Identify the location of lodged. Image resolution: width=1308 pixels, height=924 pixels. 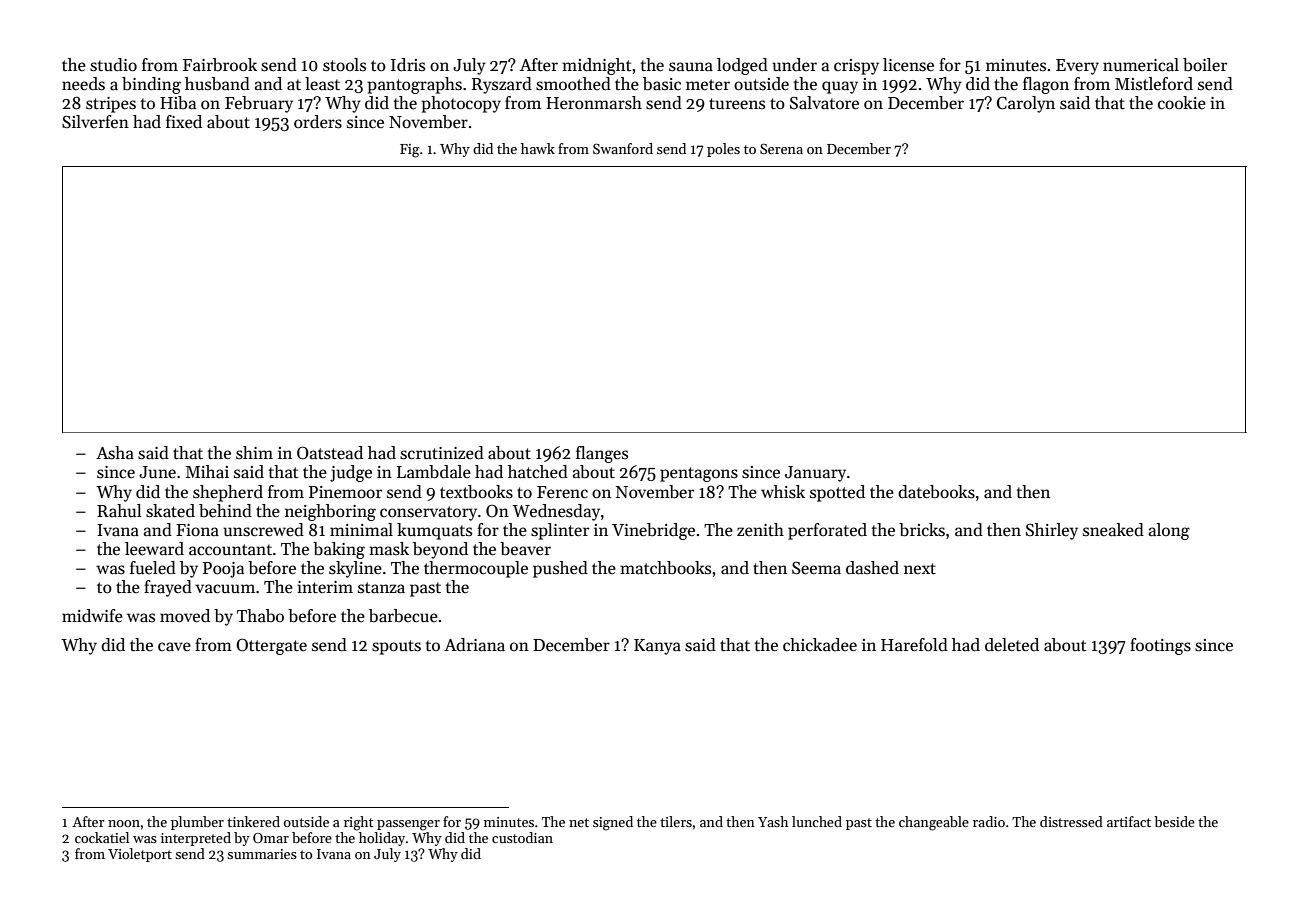
(742, 66).
